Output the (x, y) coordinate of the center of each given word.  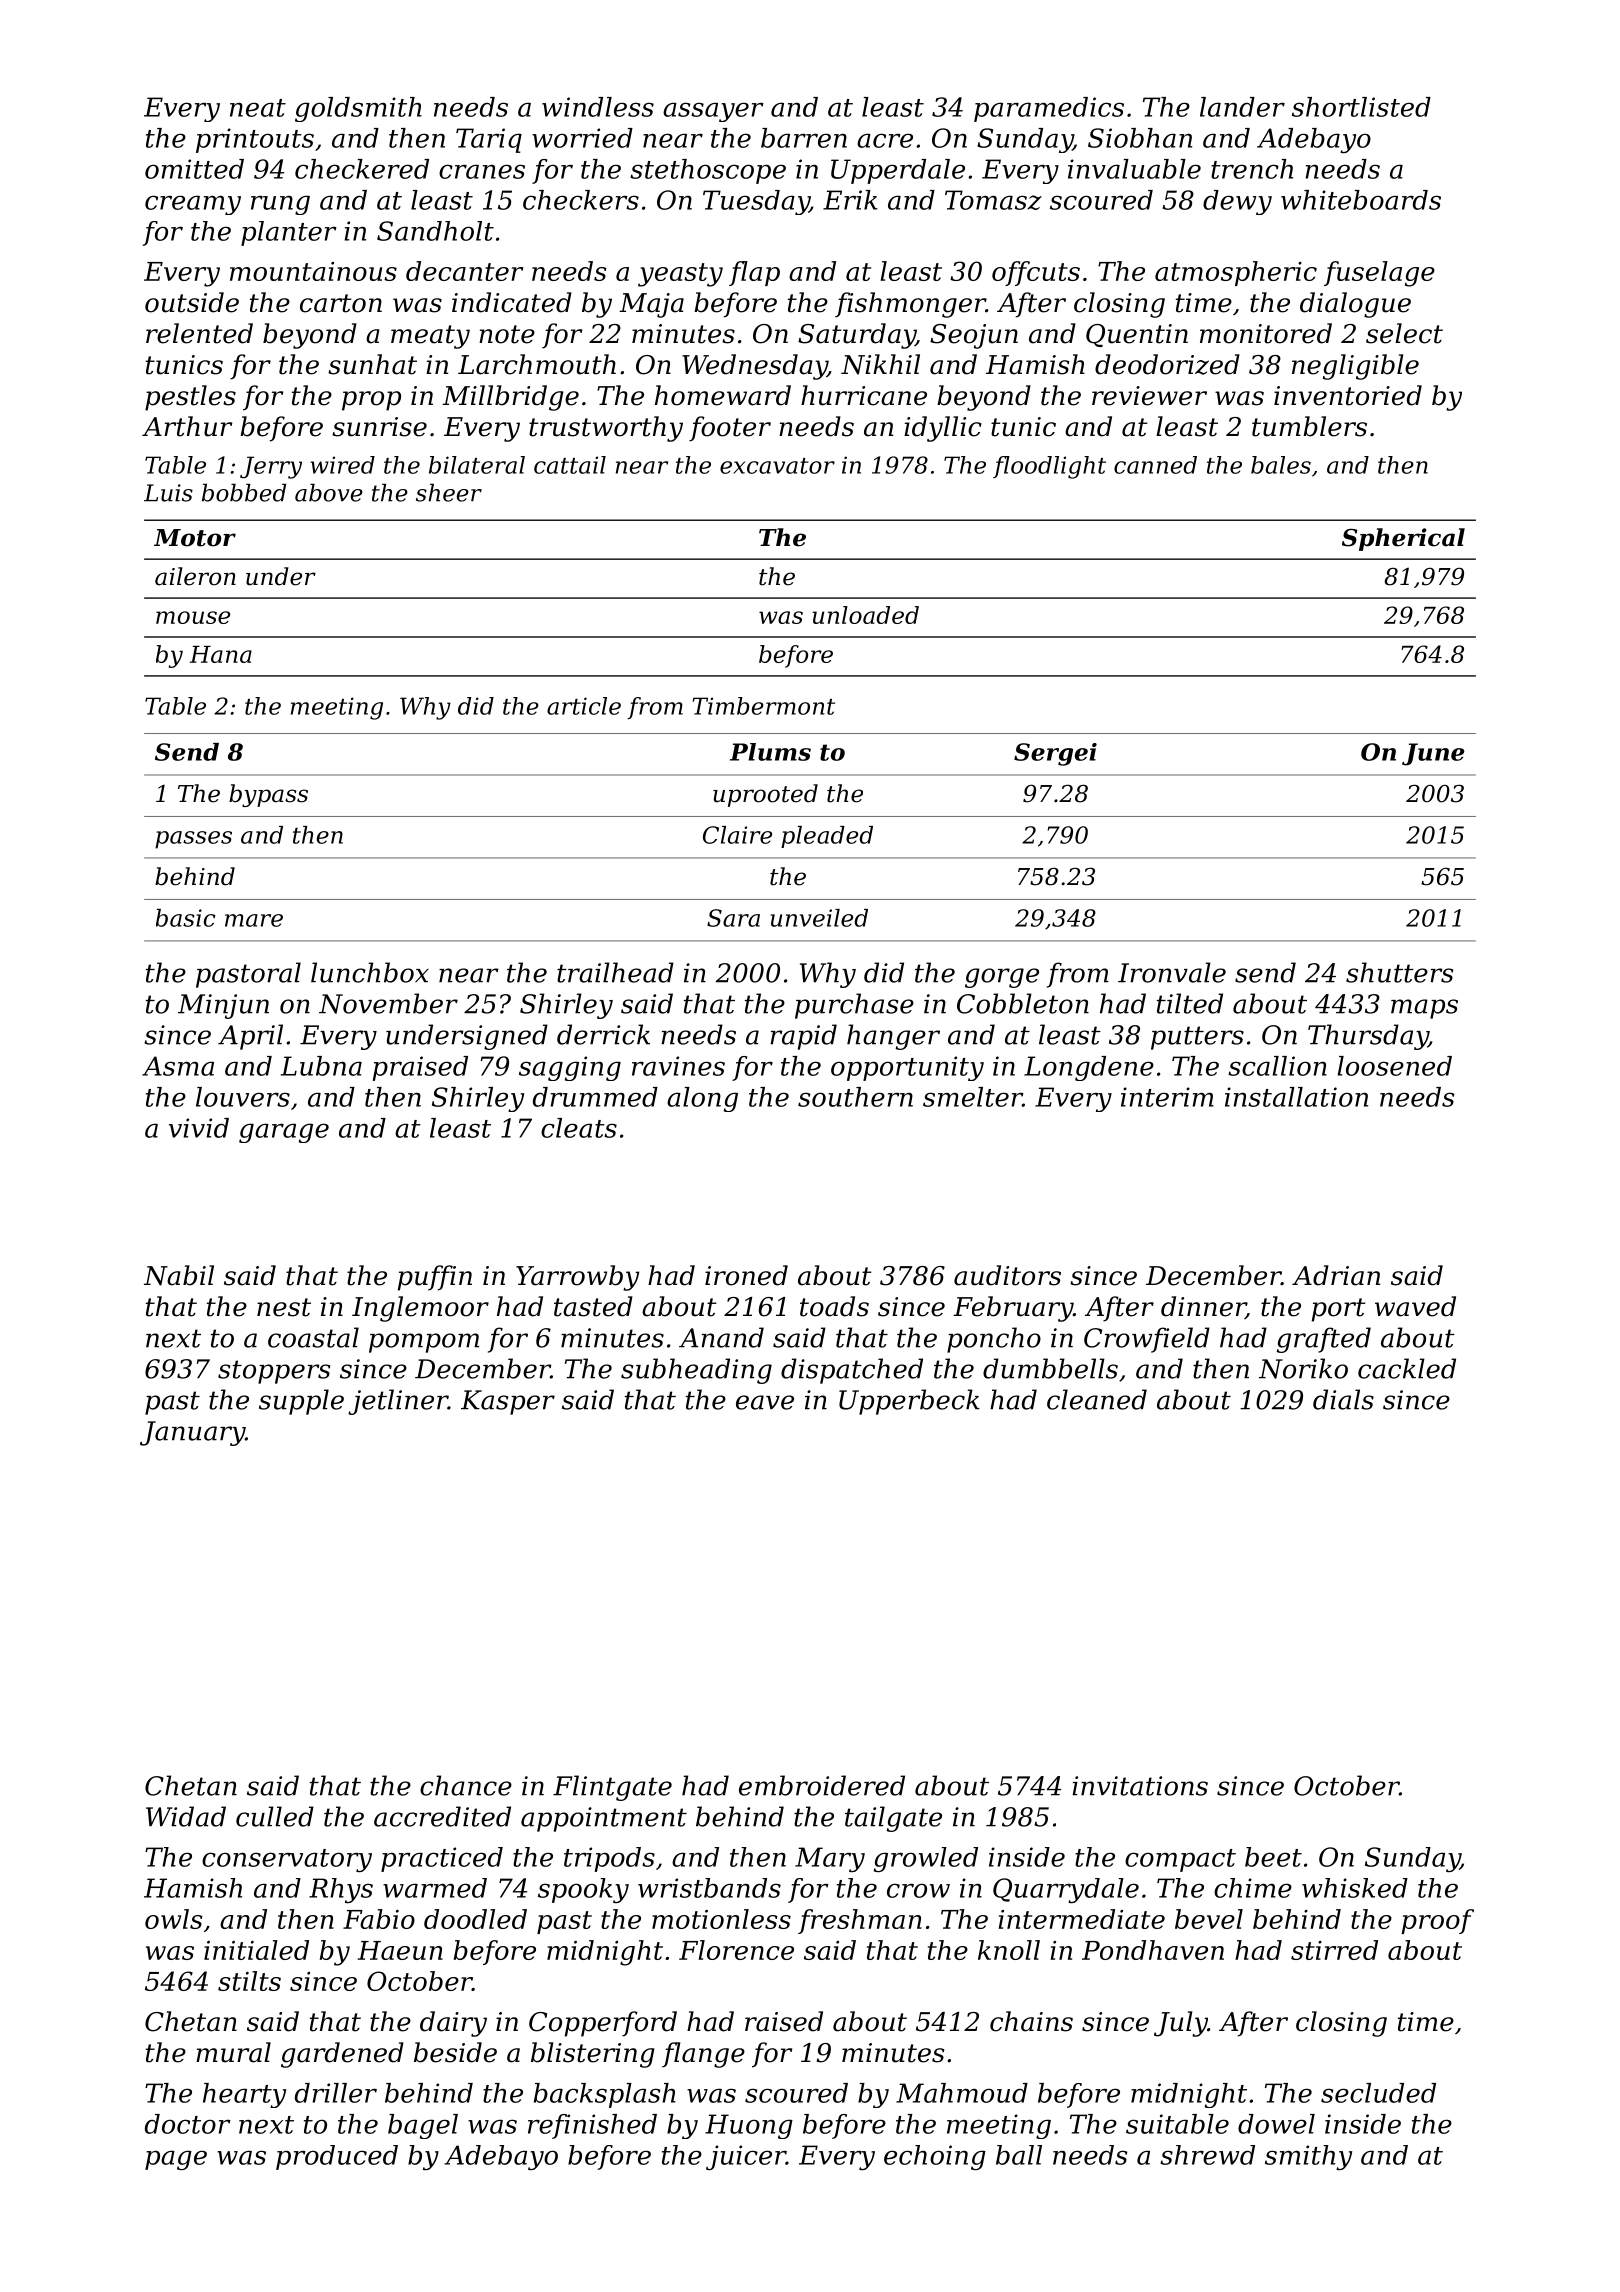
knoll (1009, 1950)
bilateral (477, 465)
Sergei (1055, 754)
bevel (1209, 1919)
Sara (733, 918)
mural (233, 2052)
